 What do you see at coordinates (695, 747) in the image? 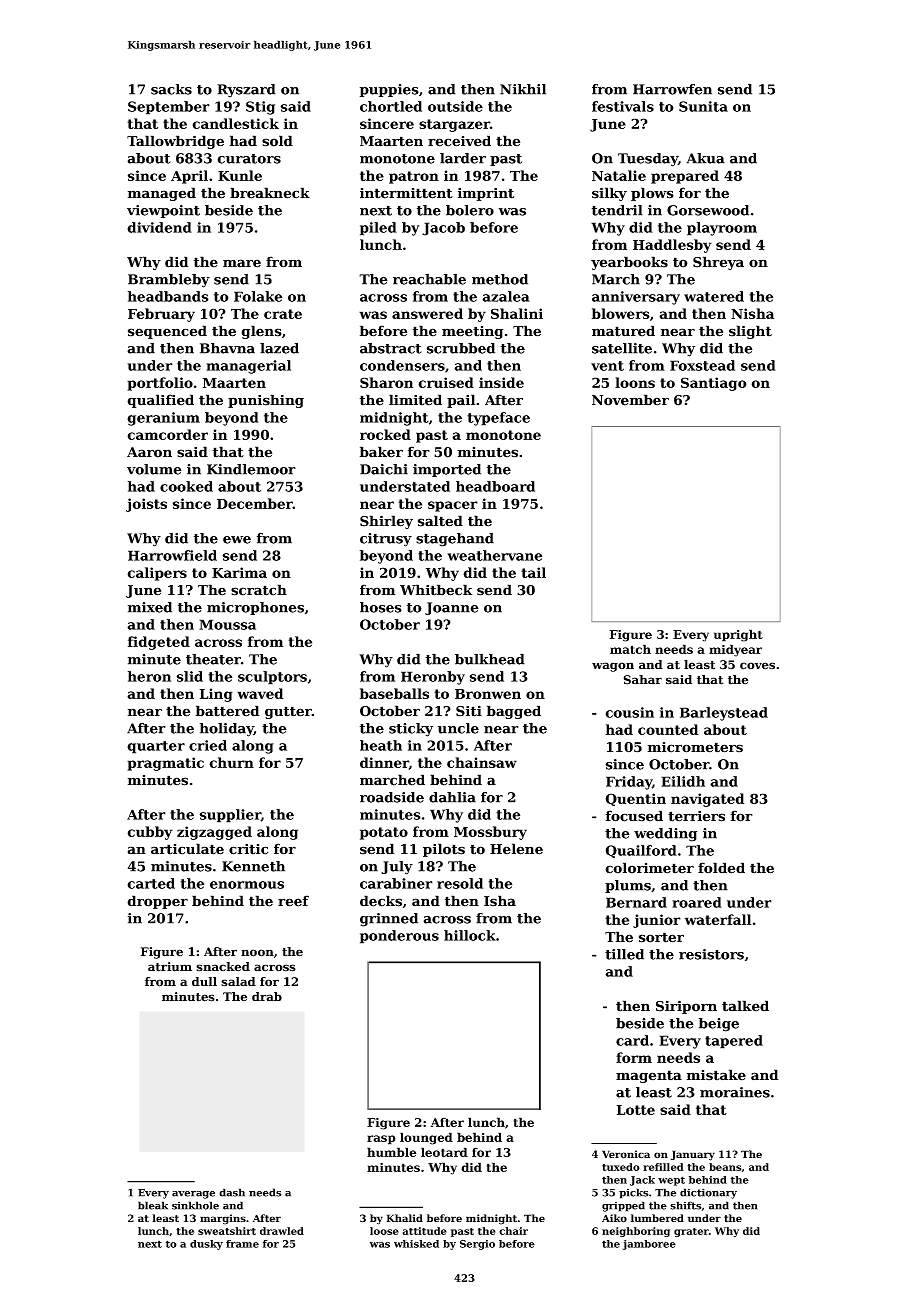
I see `micrometers` at bounding box center [695, 747].
